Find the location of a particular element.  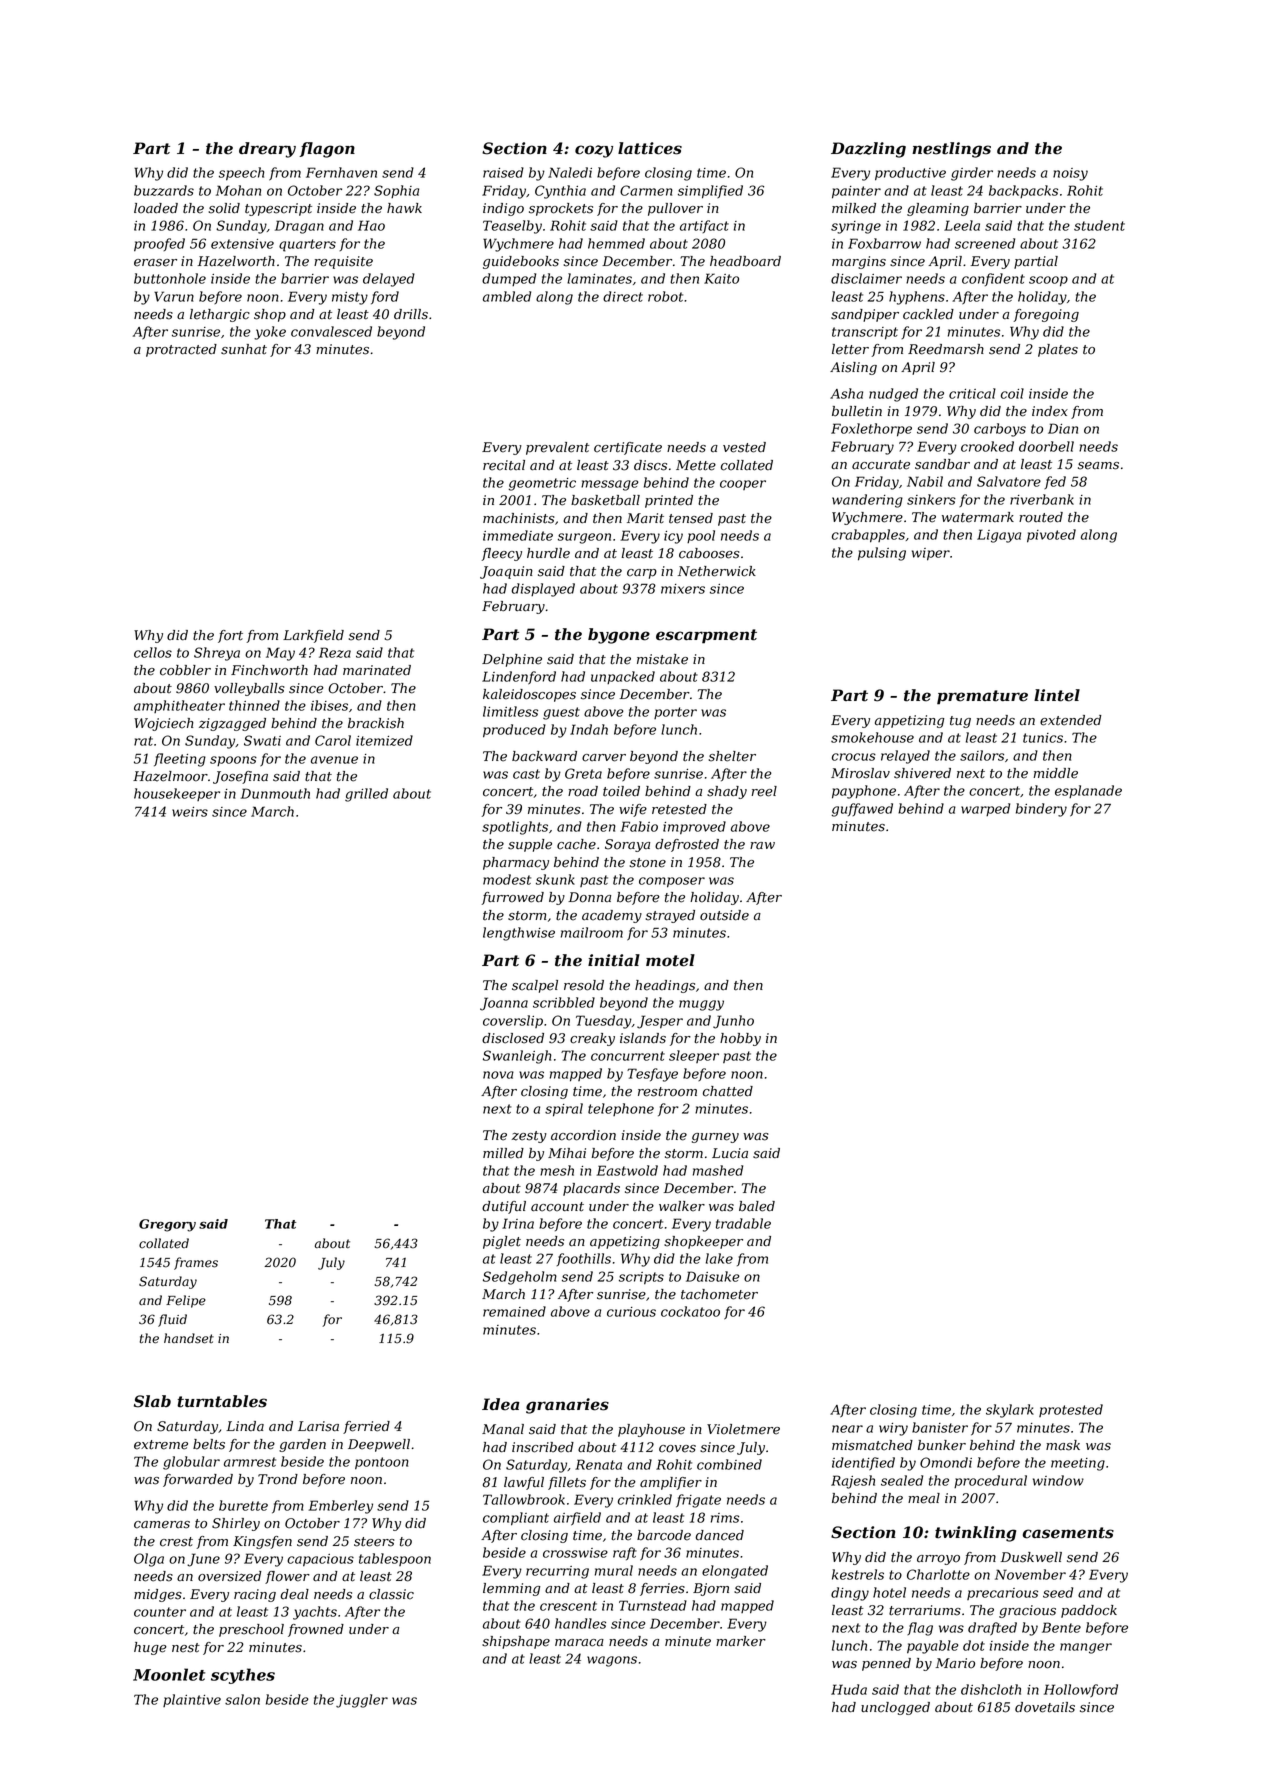

simplified is located at coordinates (710, 192).
